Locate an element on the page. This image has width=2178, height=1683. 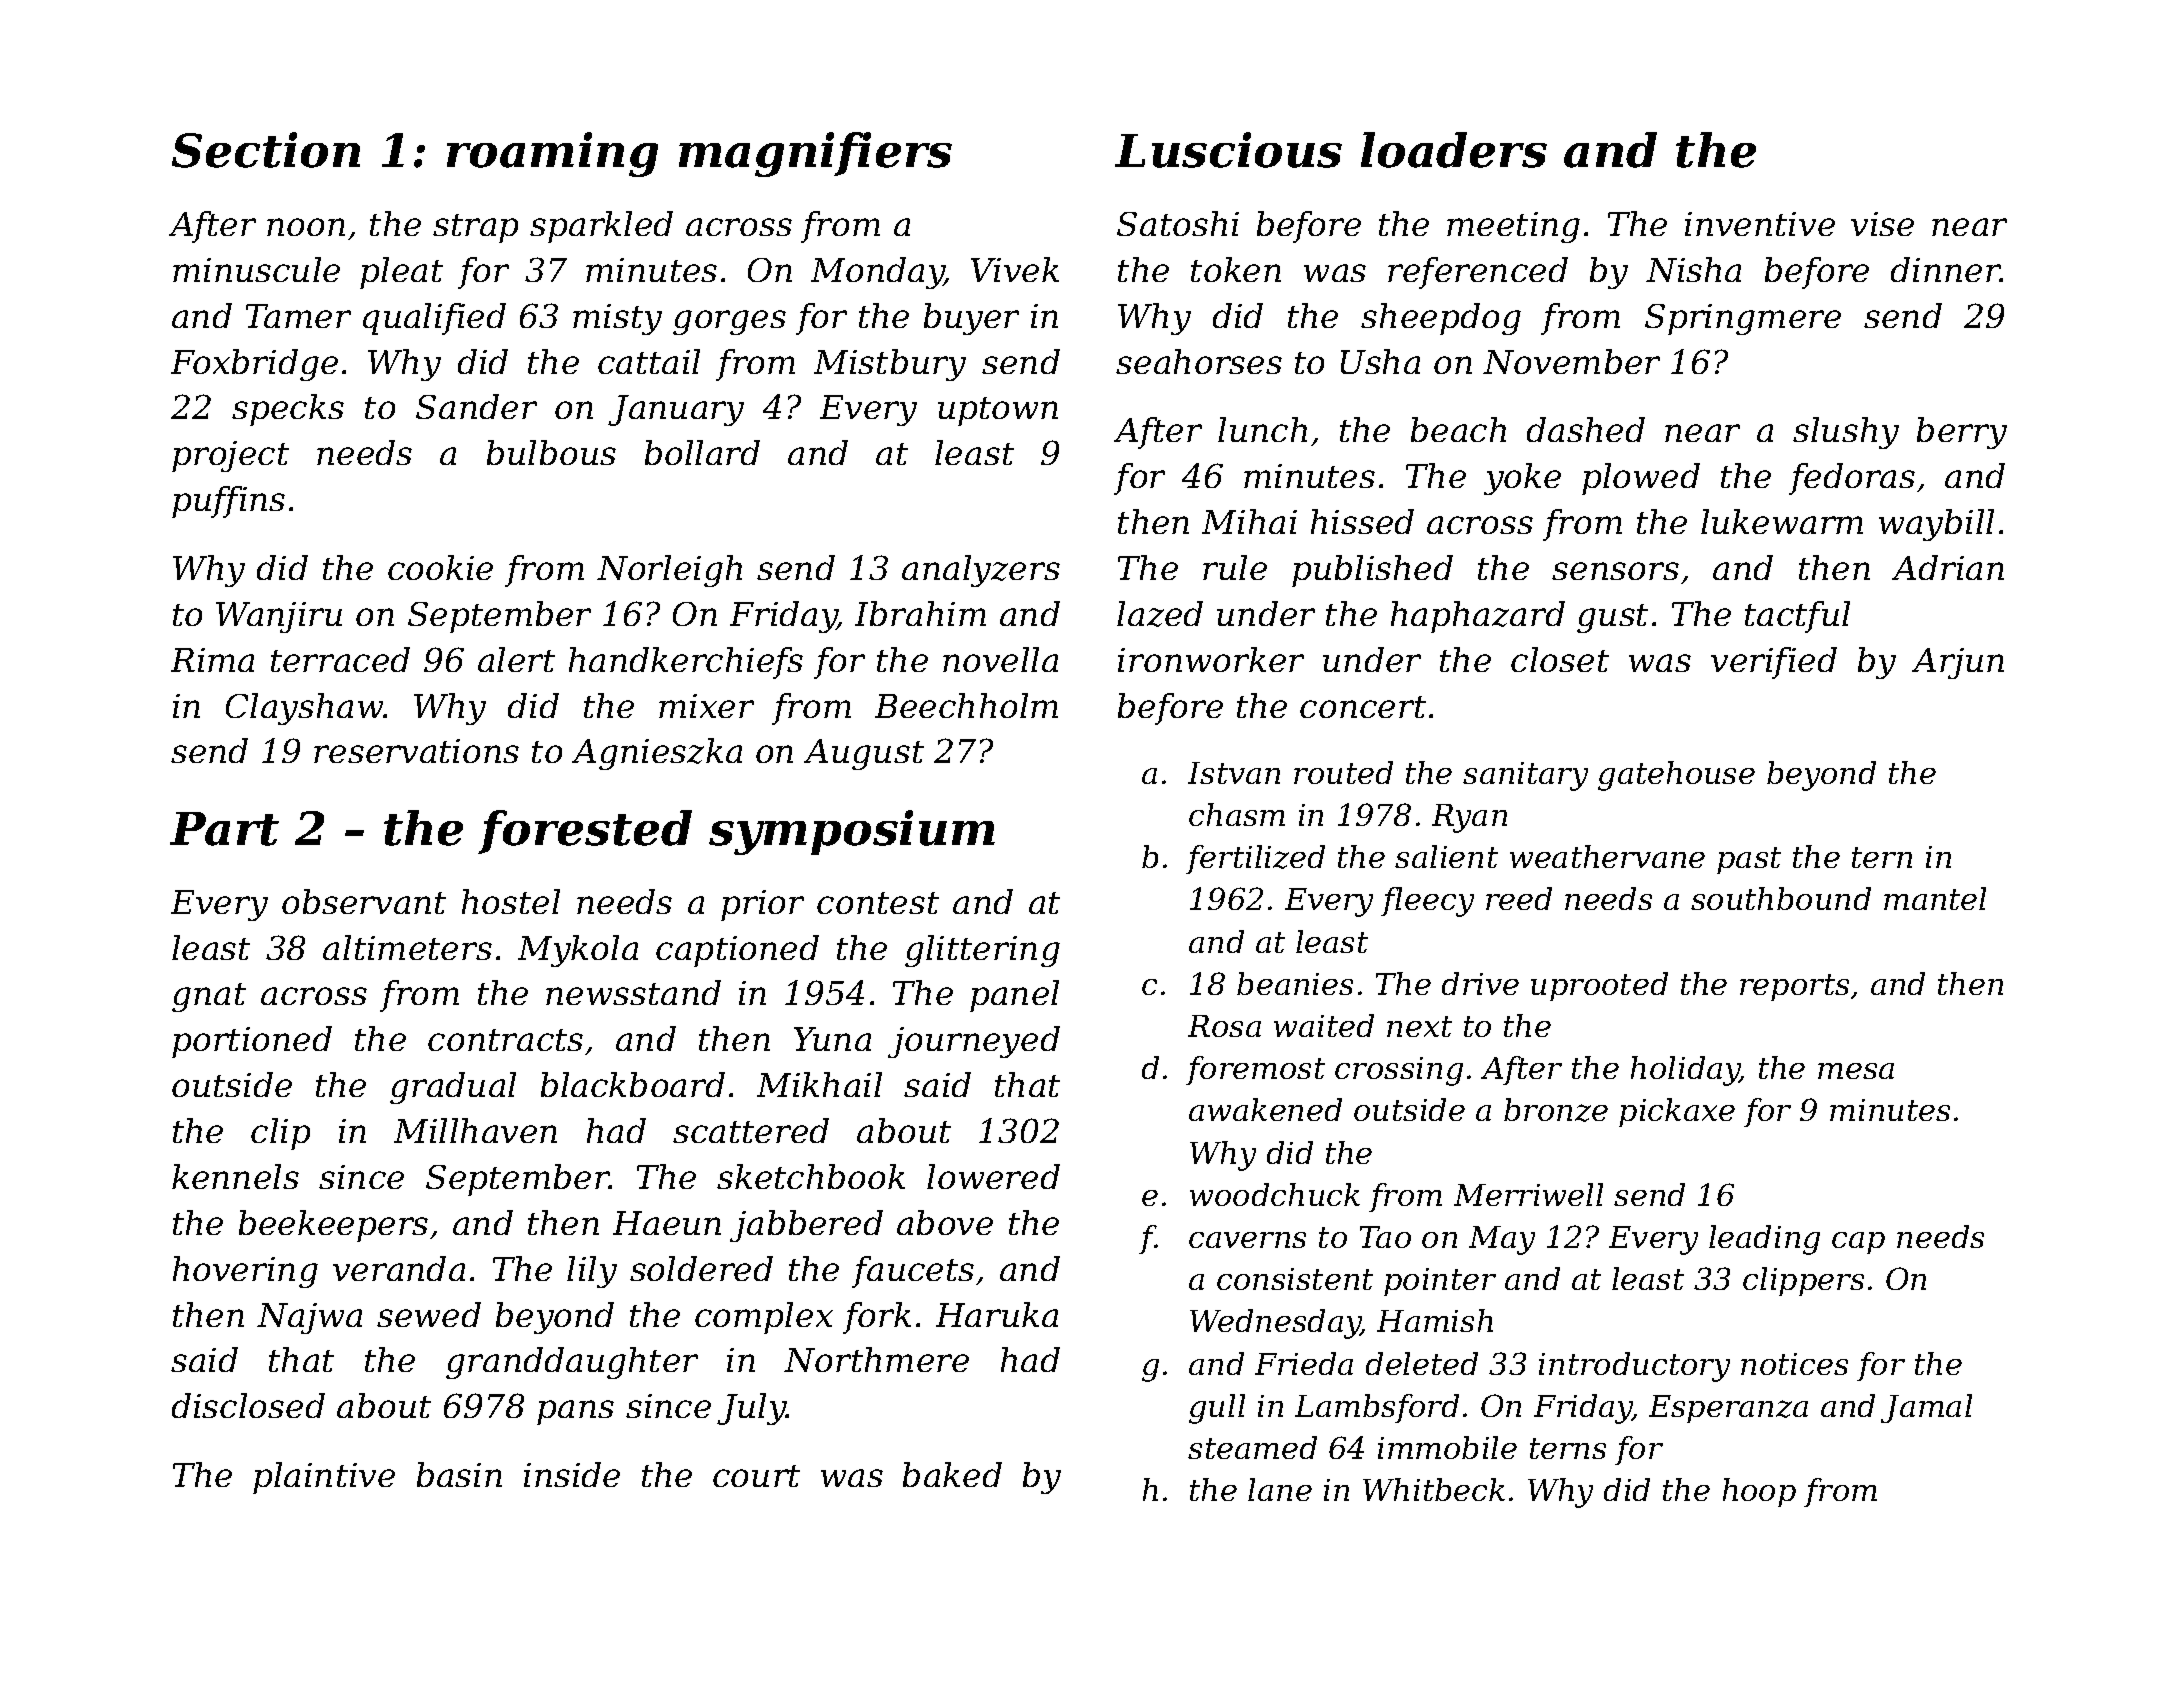
Part is located at coordinates (224, 829).
